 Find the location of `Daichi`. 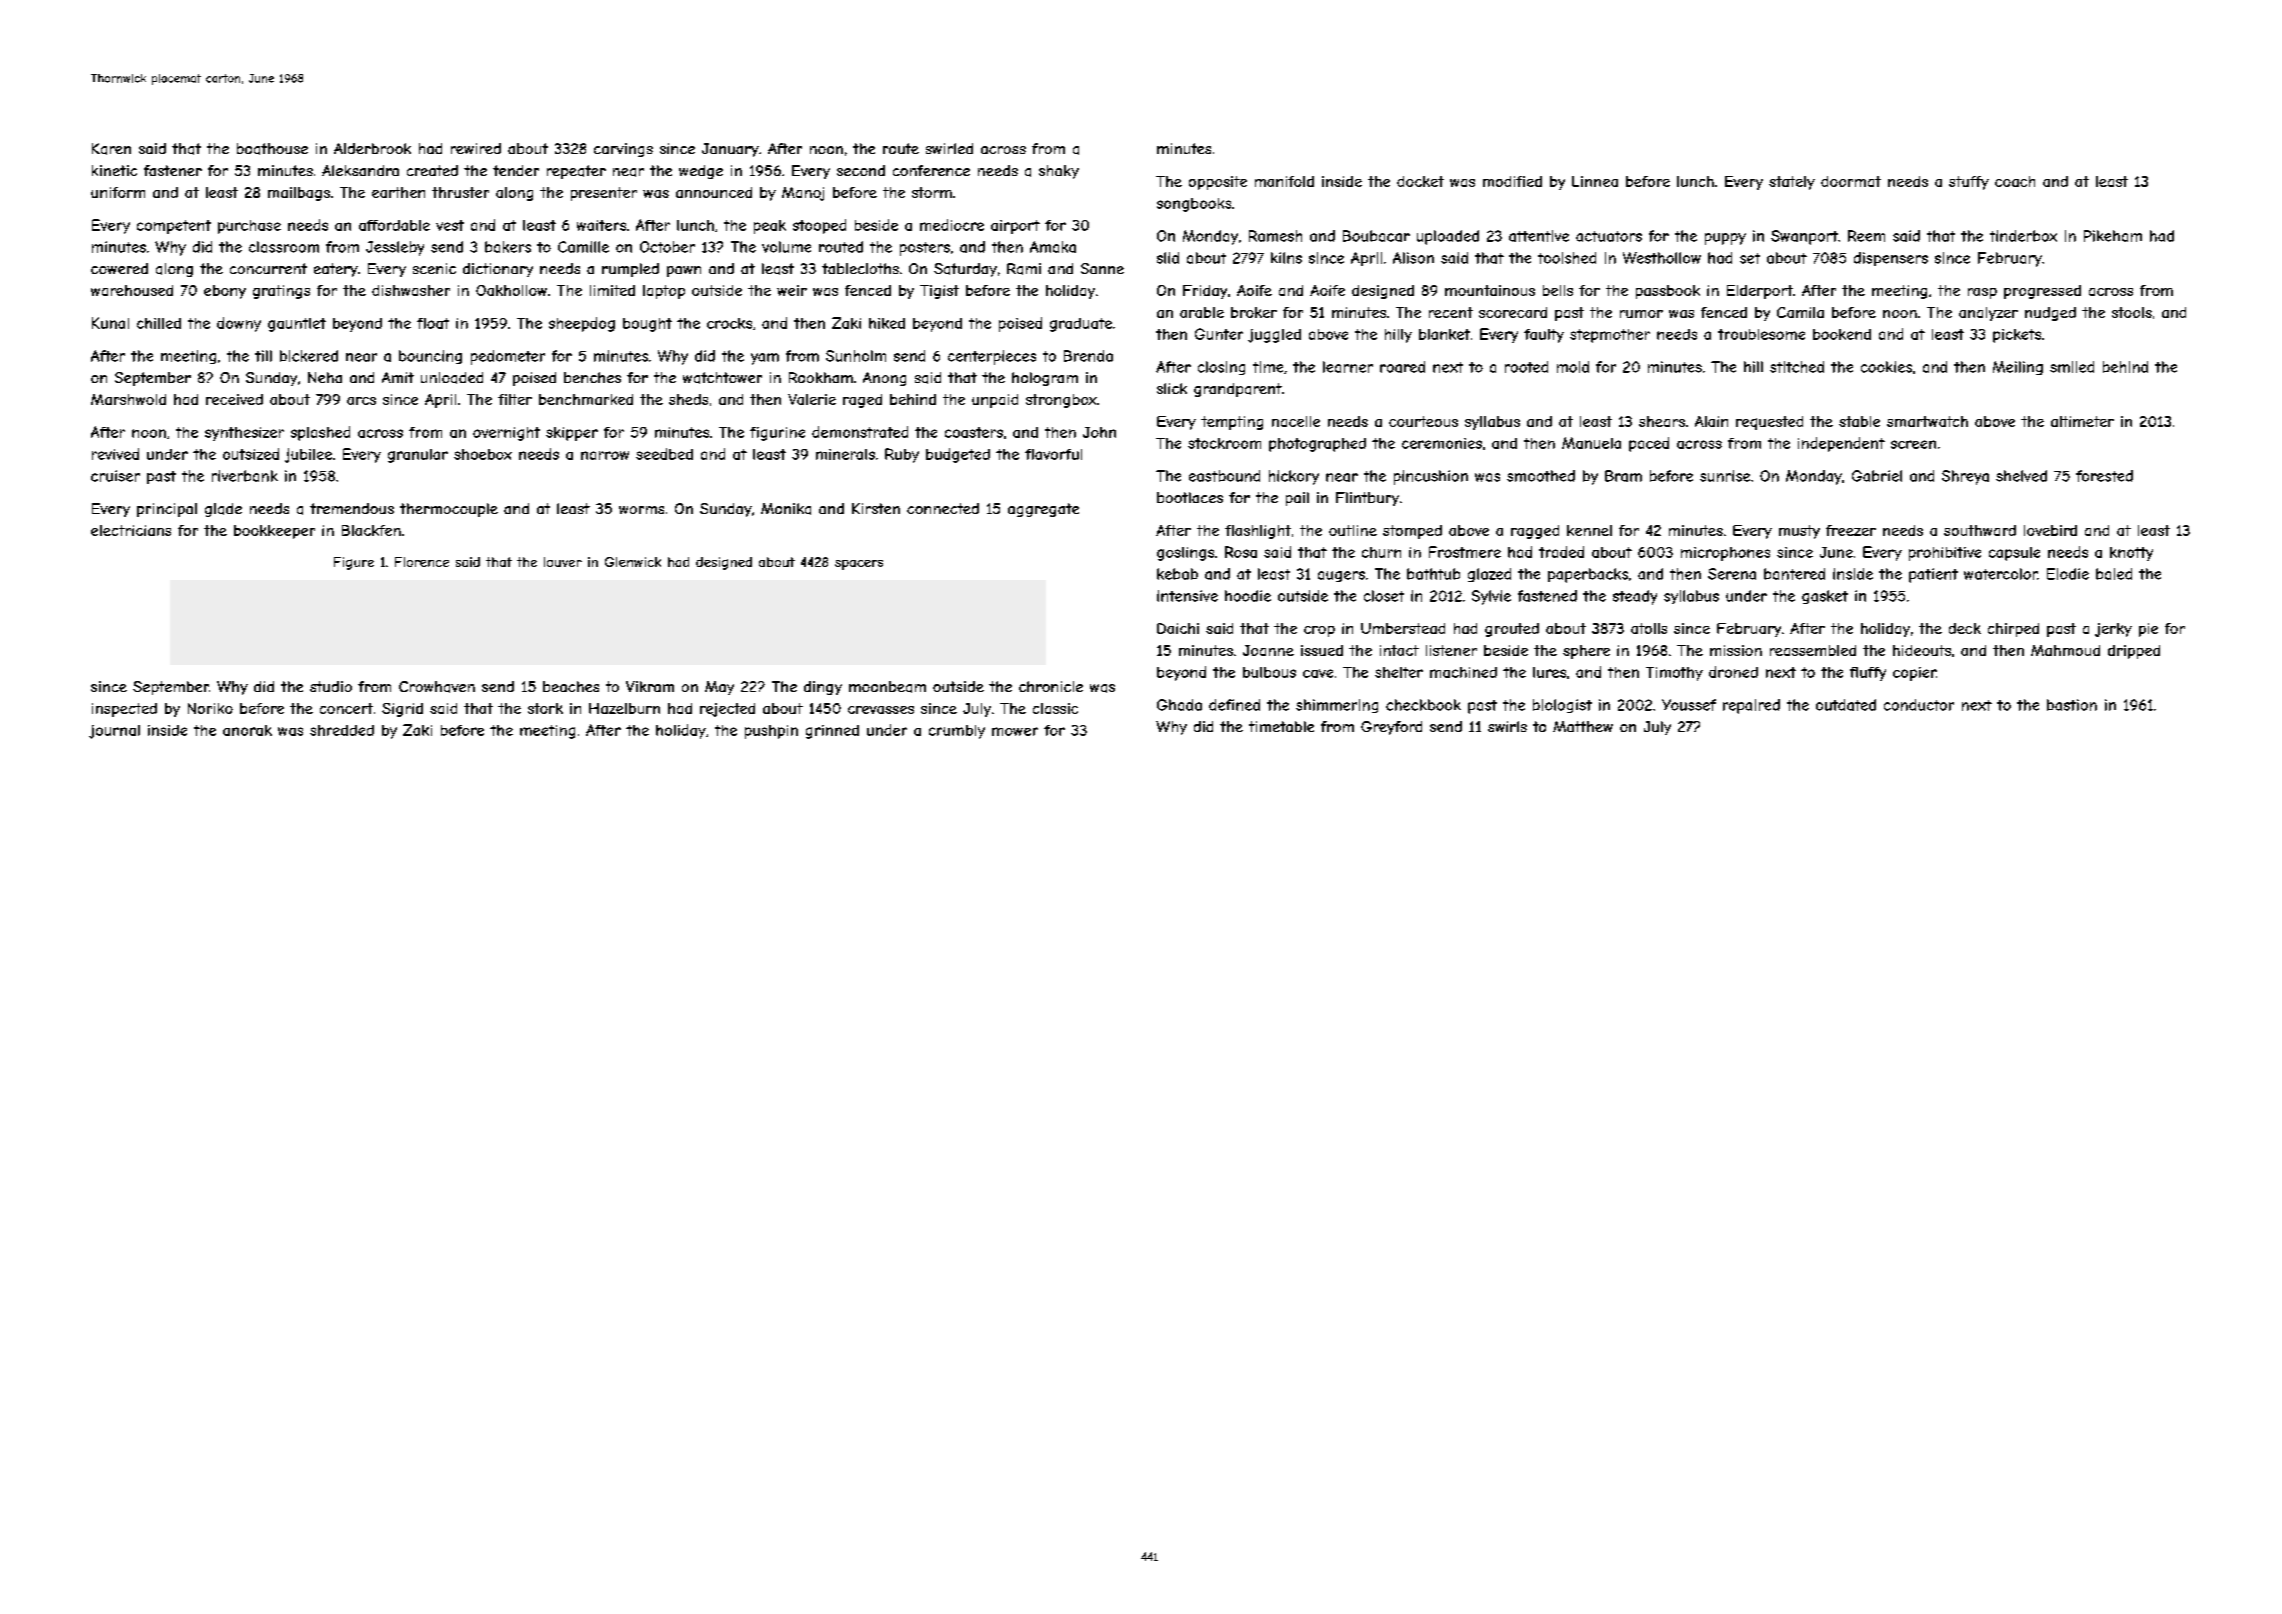

Daichi is located at coordinates (1178, 628).
